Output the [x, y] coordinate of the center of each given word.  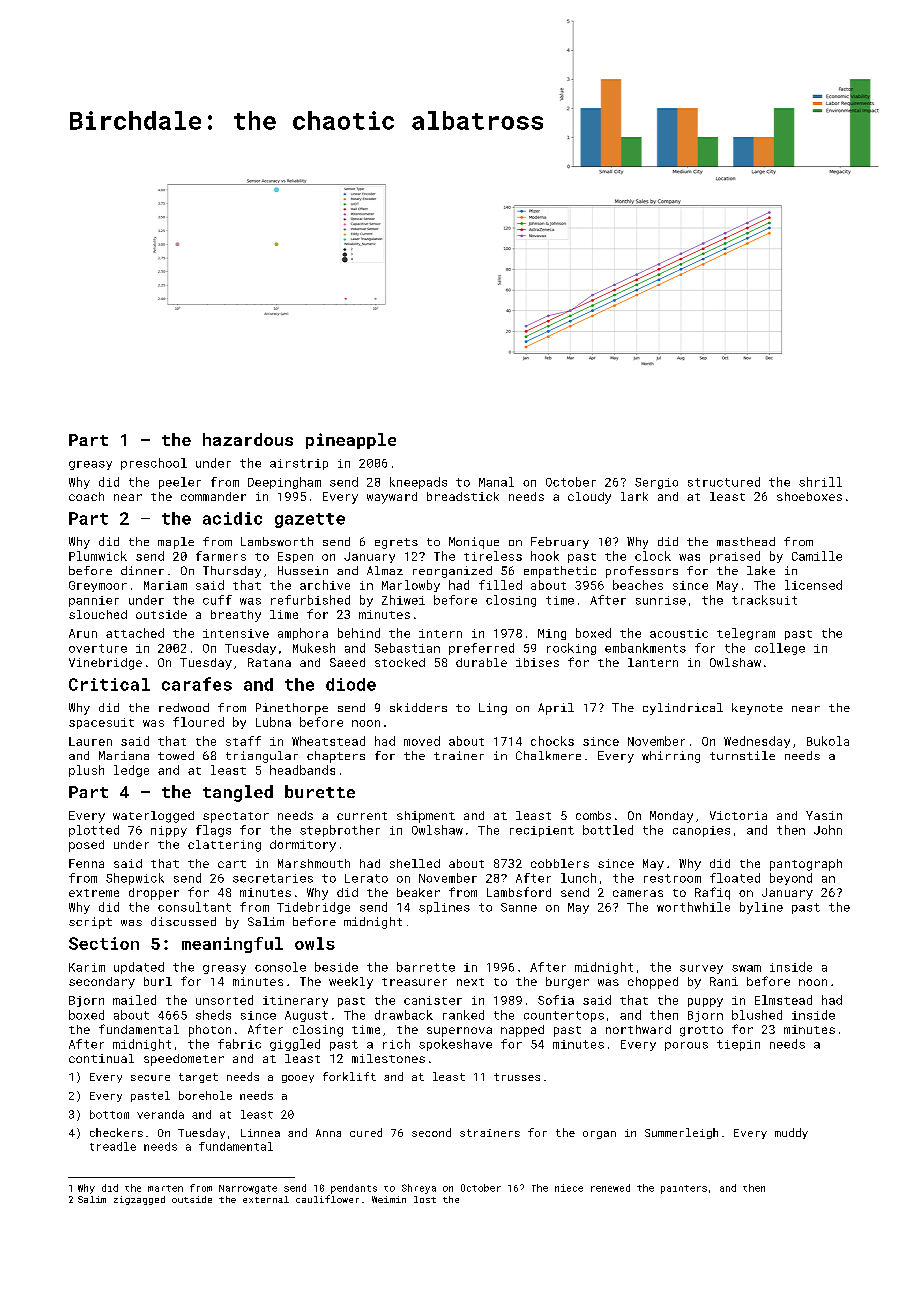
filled [500, 585]
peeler [180, 483]
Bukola [828, 741]
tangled [238, 793]
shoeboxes [809, 496]
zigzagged [139, 1200]
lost [425, 1199]
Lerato [366, 878]
